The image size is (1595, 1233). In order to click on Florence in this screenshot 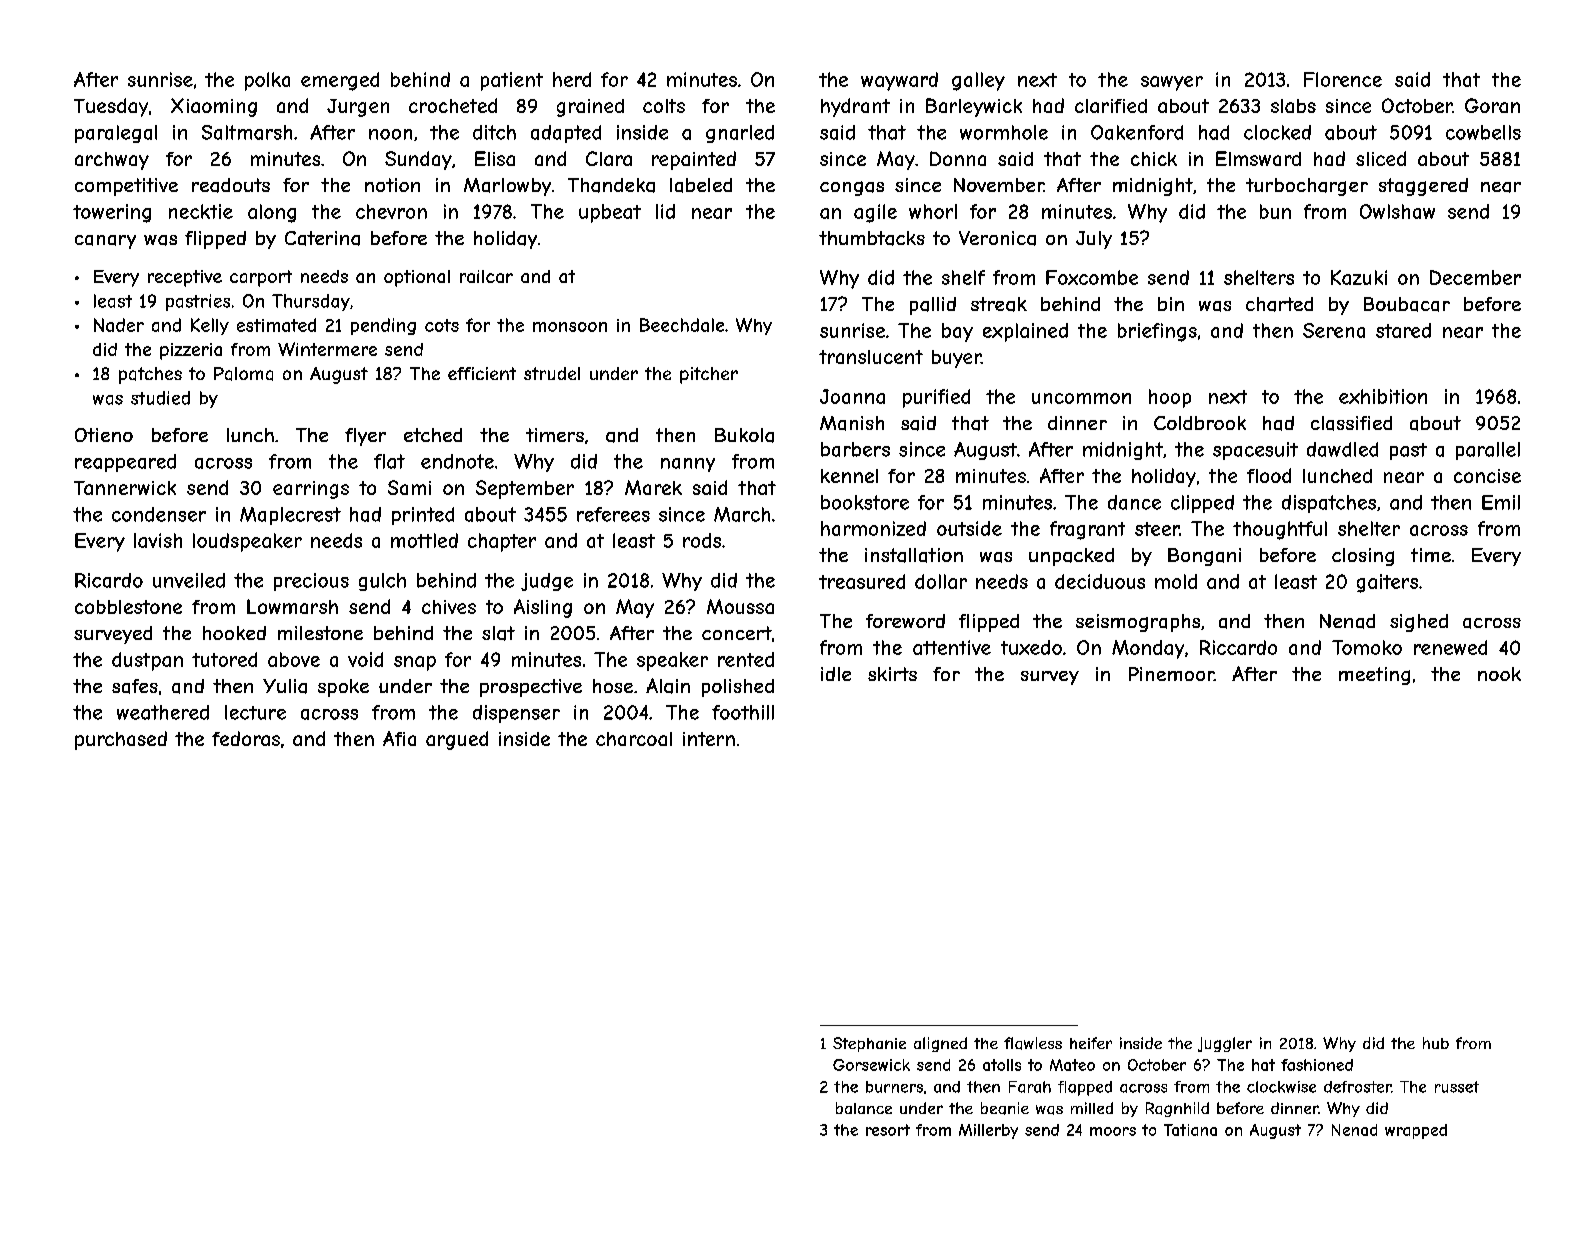, I will do `click(1343, 79)`.
